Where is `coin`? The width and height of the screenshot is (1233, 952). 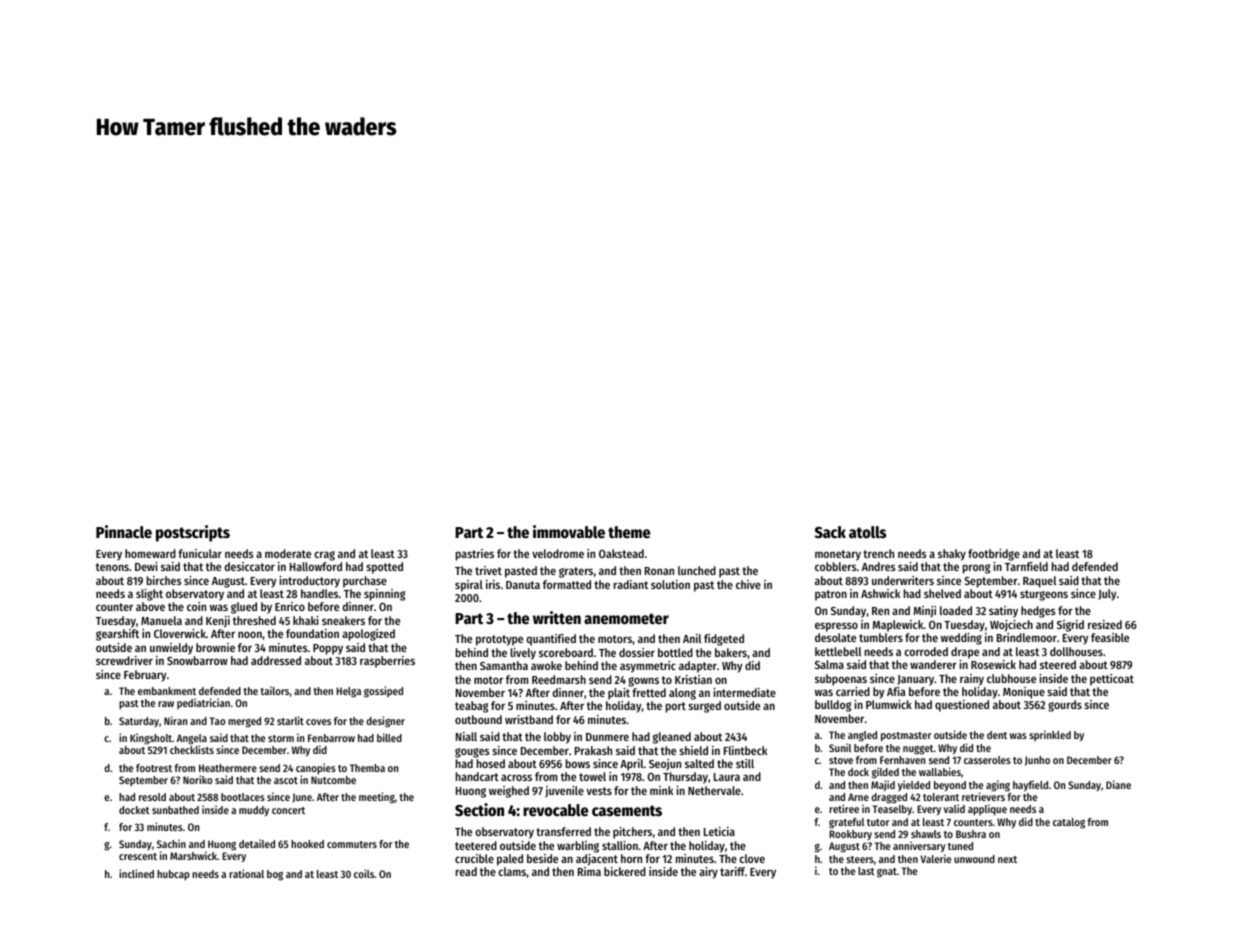 coin is located at coordinates (196, 606).
